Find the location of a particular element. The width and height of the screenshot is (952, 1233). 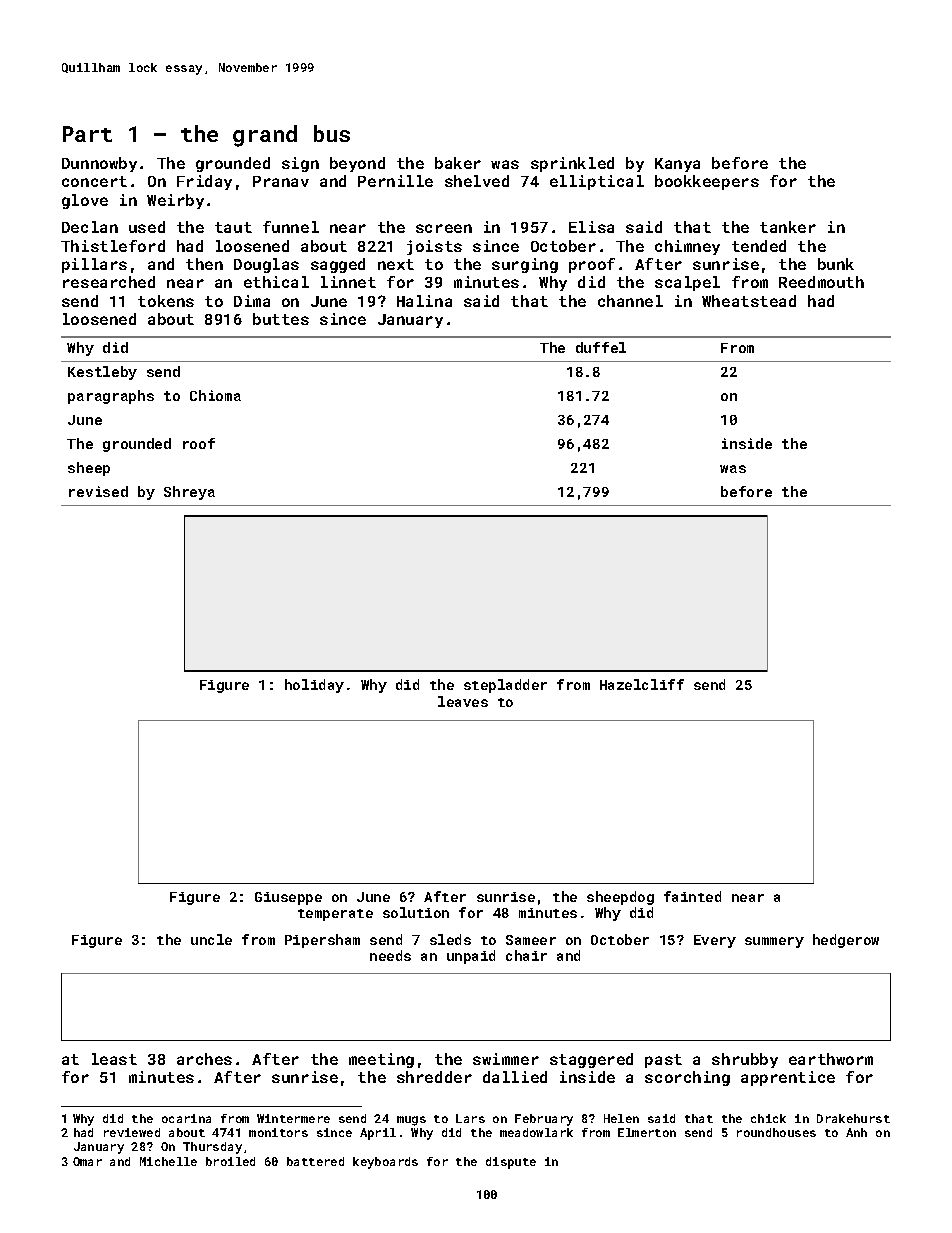

uncle is located at coordinates (211, 939).
